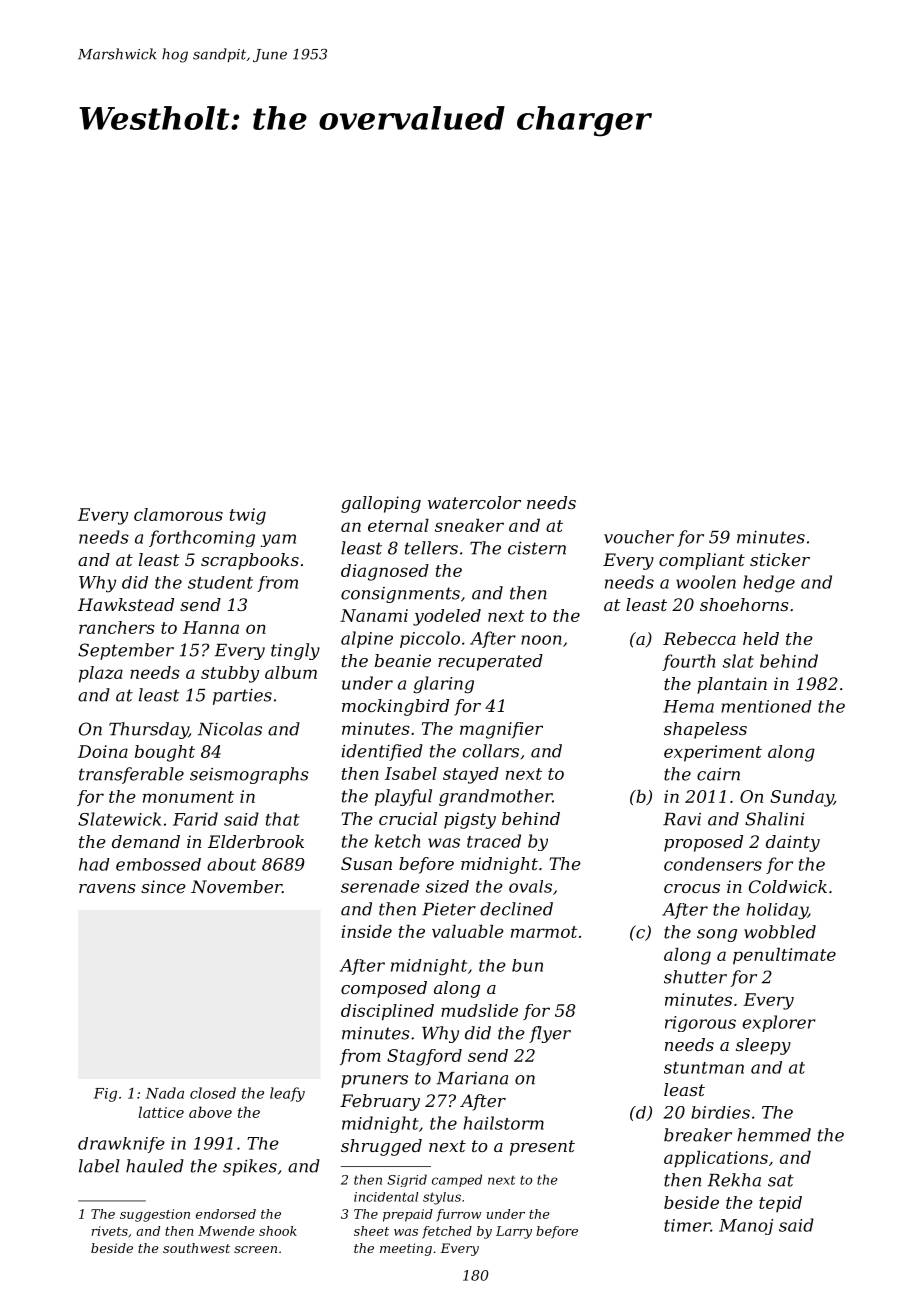 The width and height of the page is (924, 1308). I want to click on ravens, so click(107, 888).
